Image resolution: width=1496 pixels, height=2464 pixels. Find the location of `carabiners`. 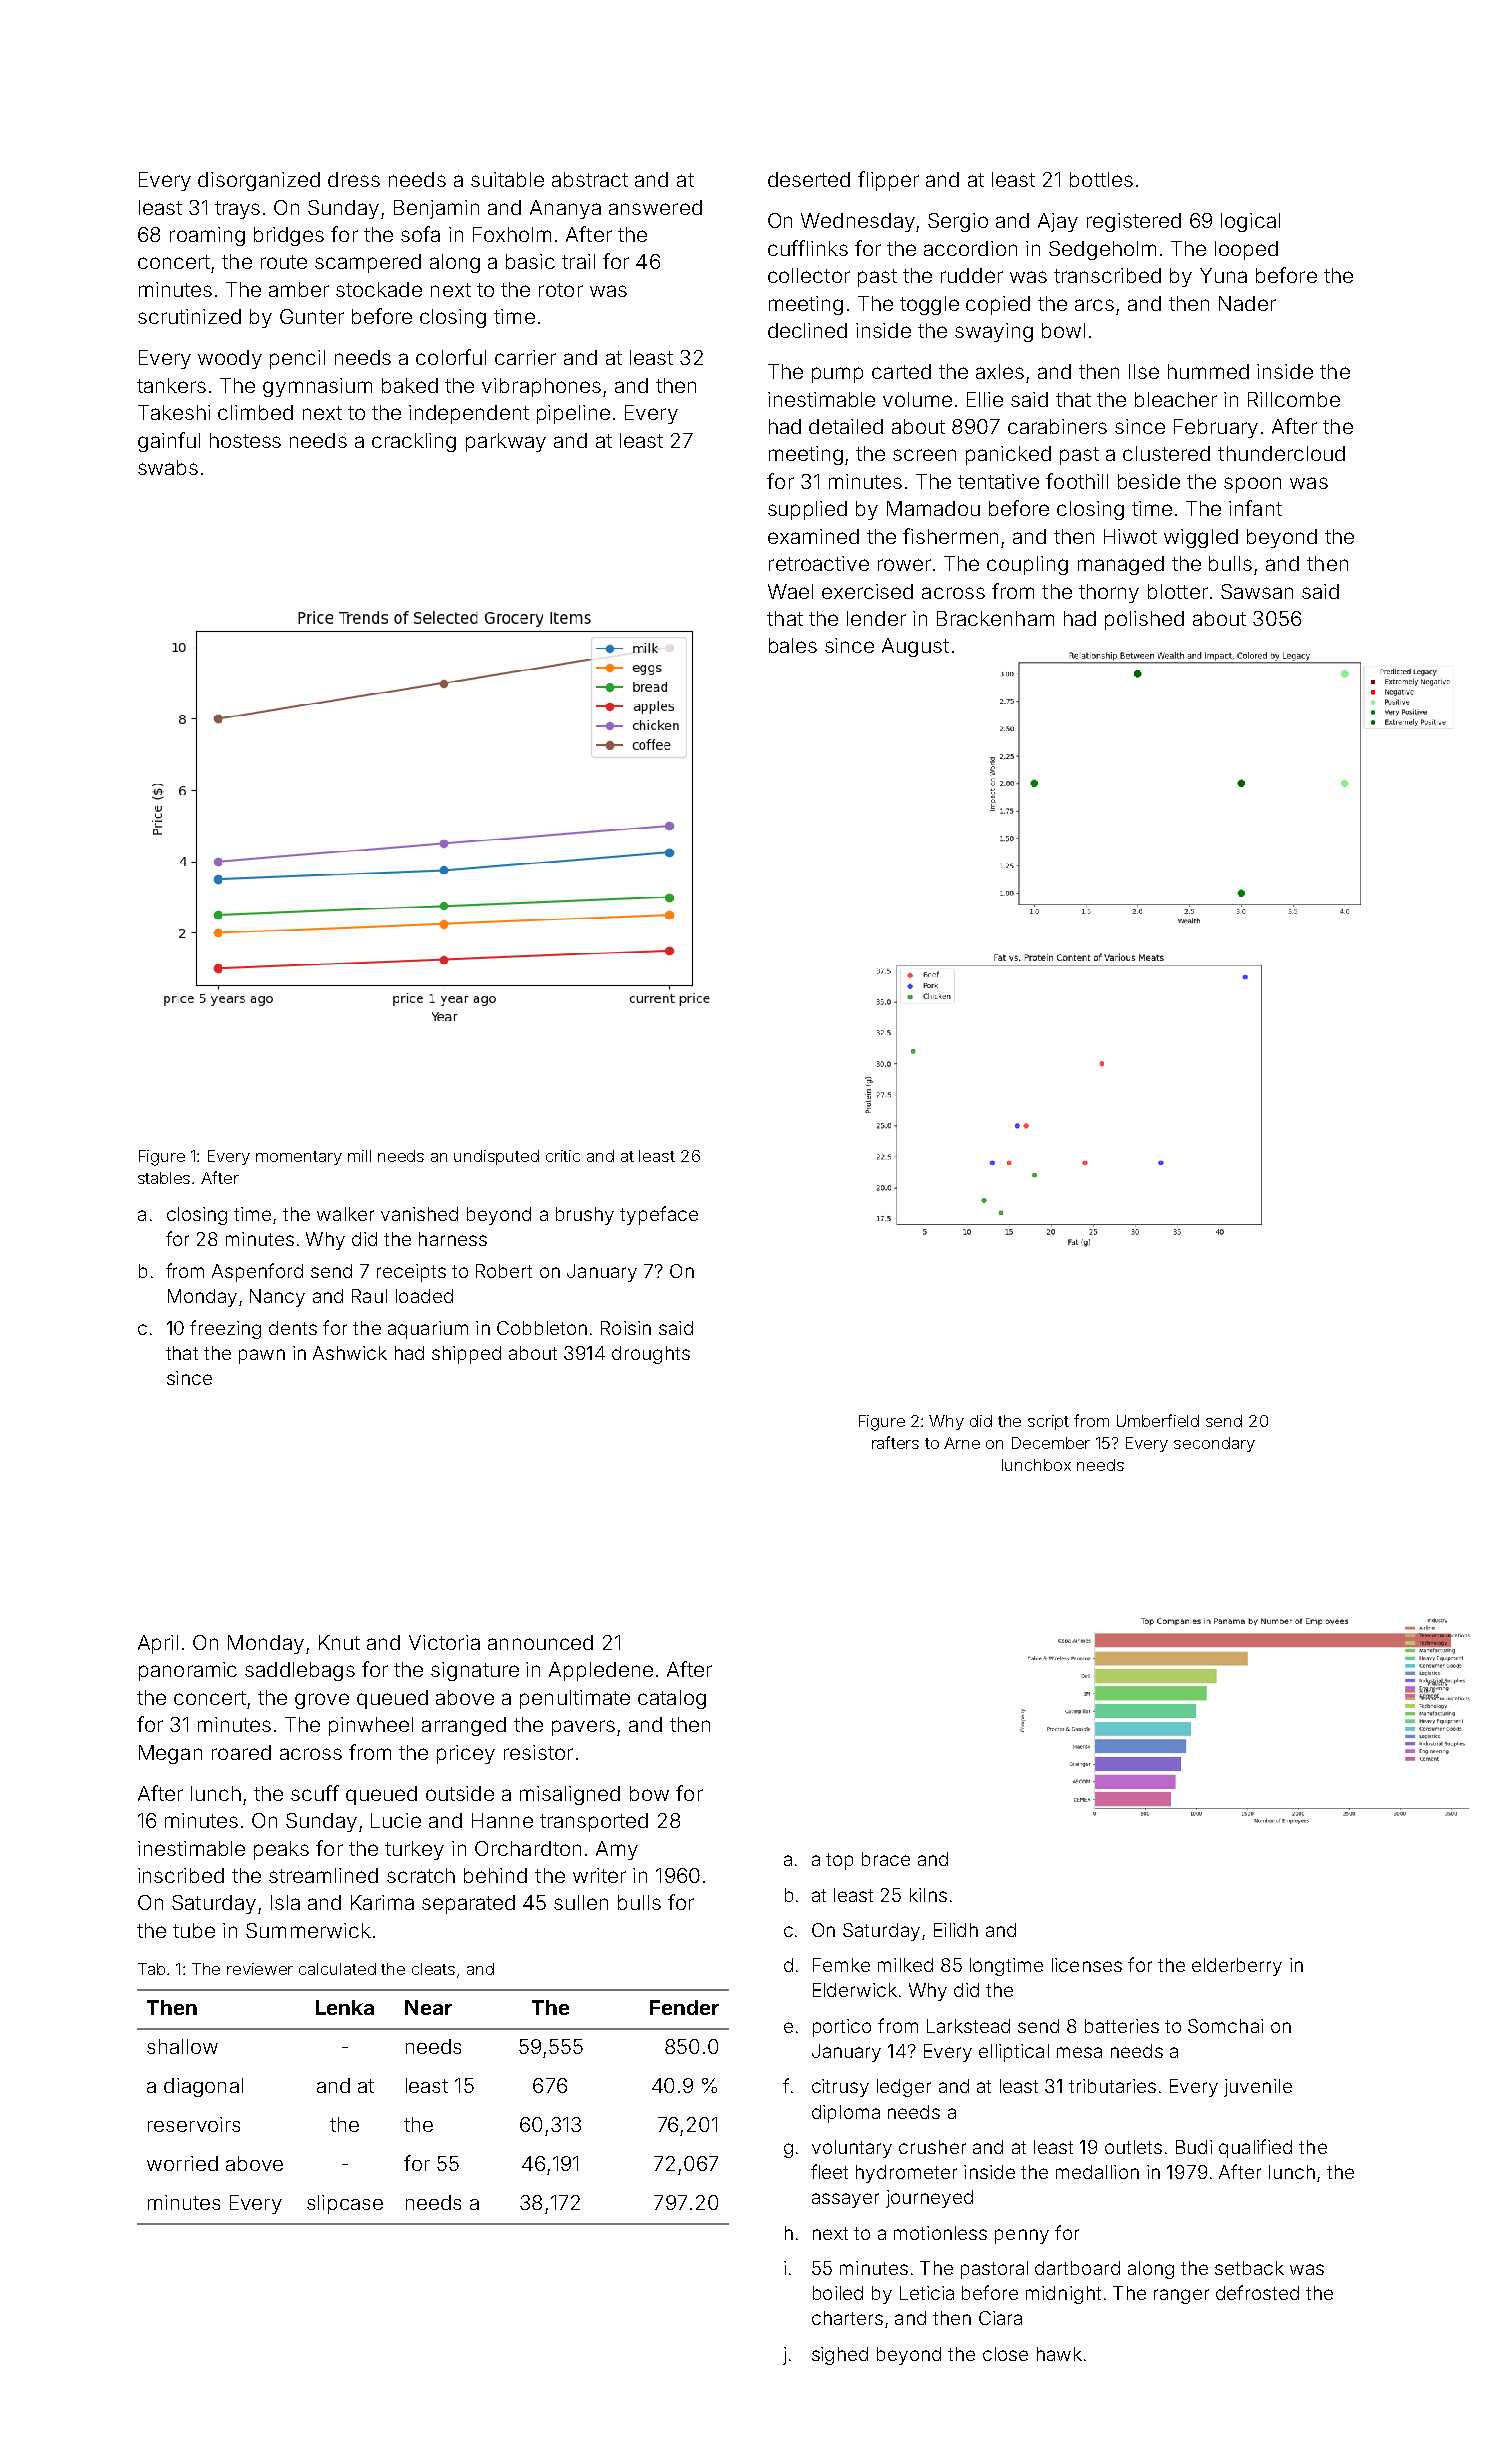

carabiners is located at coordinates (1057, 426).
